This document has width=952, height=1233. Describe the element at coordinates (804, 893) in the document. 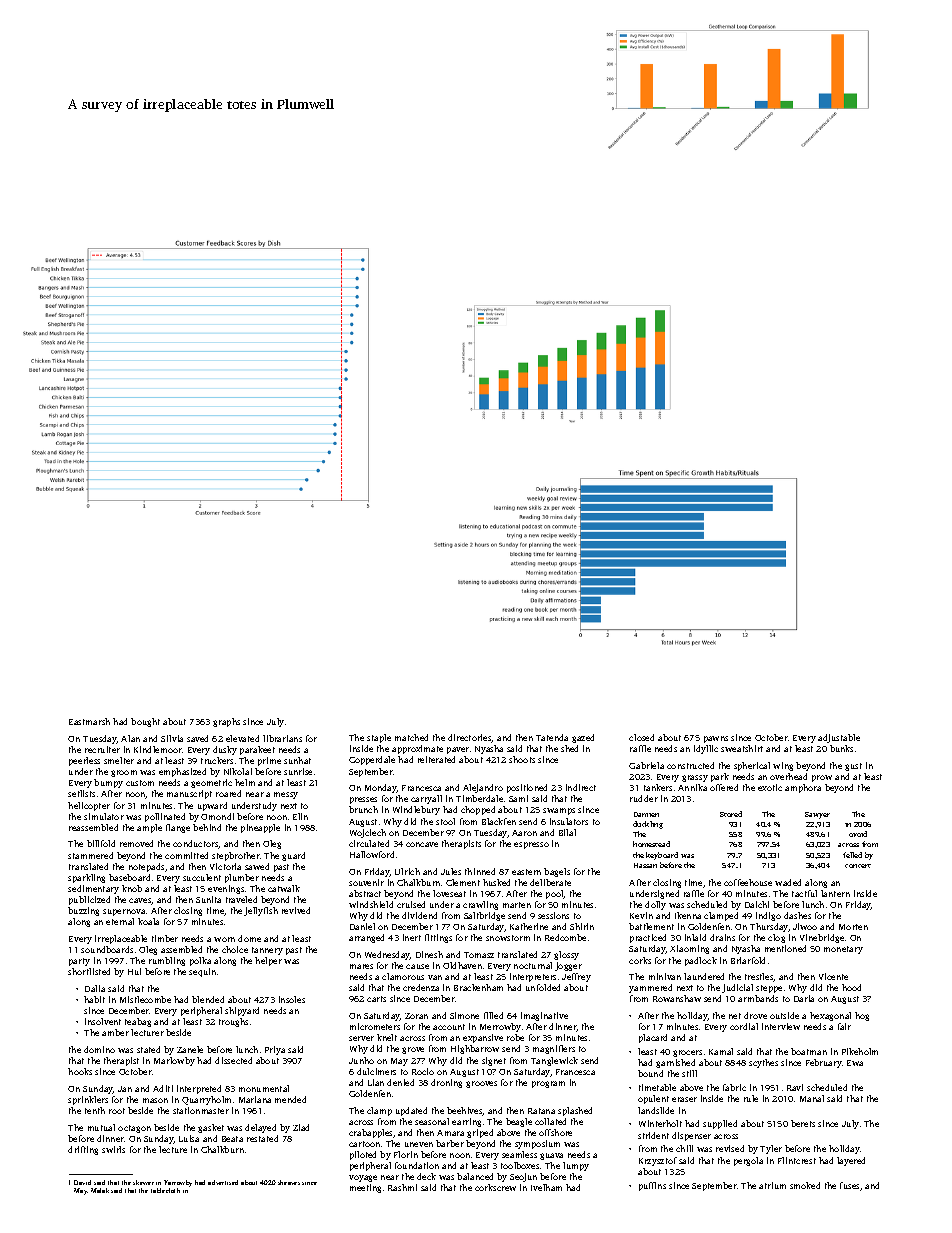

I see `tactful` at that location.
